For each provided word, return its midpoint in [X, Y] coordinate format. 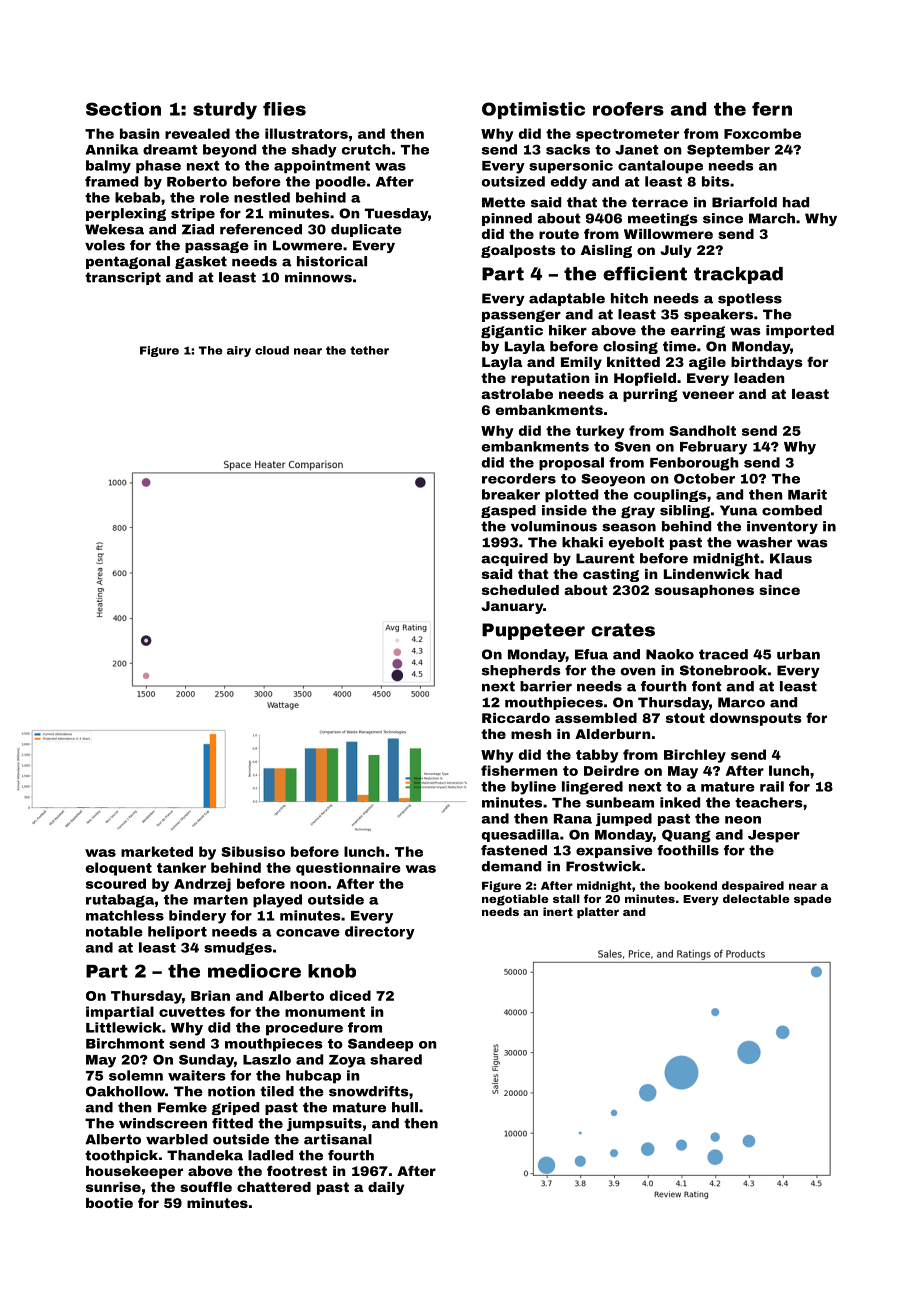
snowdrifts [369, 1091]
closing [630, 347]
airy [239, 351]
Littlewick [123, 1027]
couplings [670, 495]
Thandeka [205, 1155]
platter [598, 913]
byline [533, 788]
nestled [262, 197]
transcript [123, 278]
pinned [507, 219]
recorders [519, 478]
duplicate [366, 230]
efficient [645, 273]
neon [743, 820]
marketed [157, 851]
